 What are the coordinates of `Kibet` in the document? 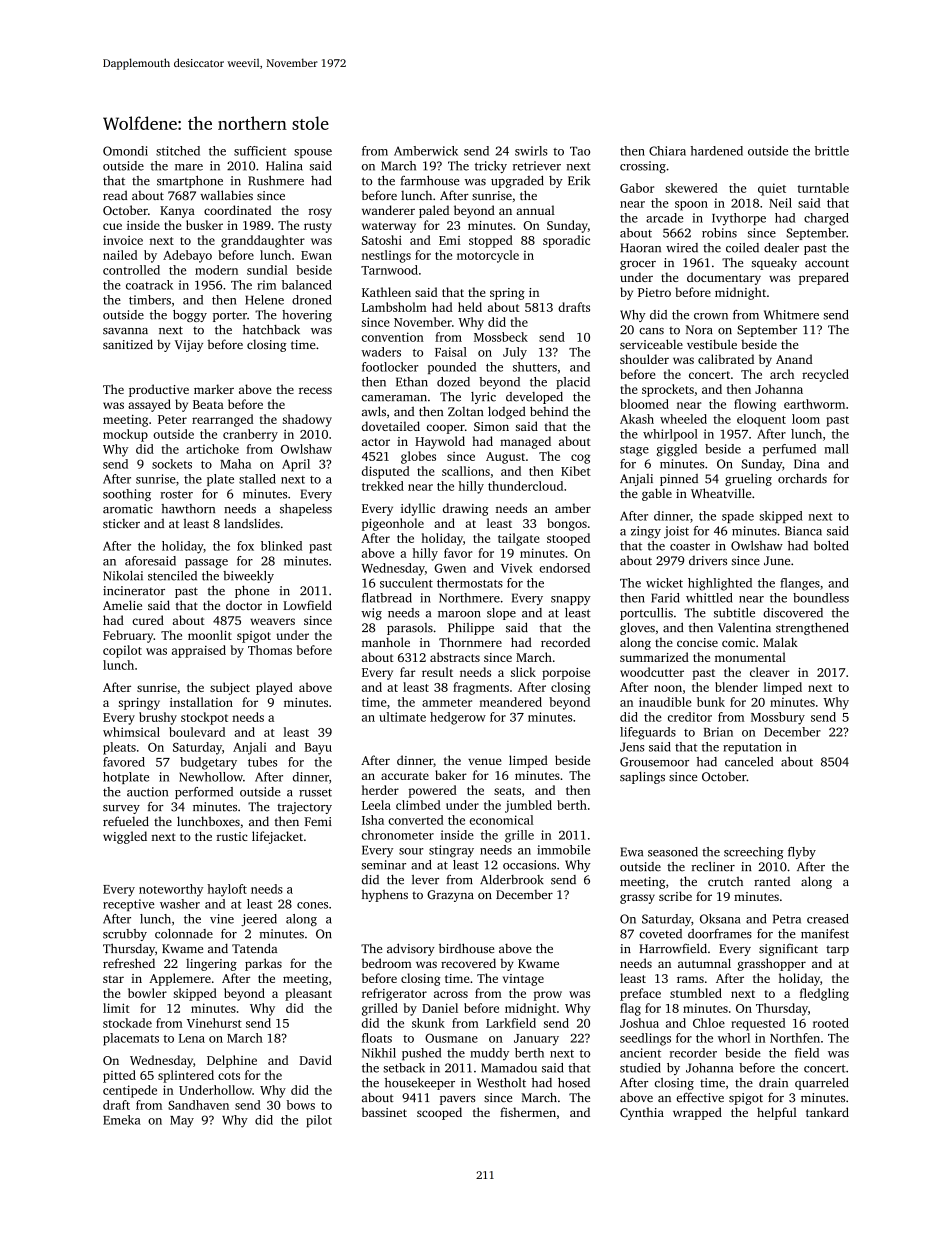 It's located at (576, 471).
